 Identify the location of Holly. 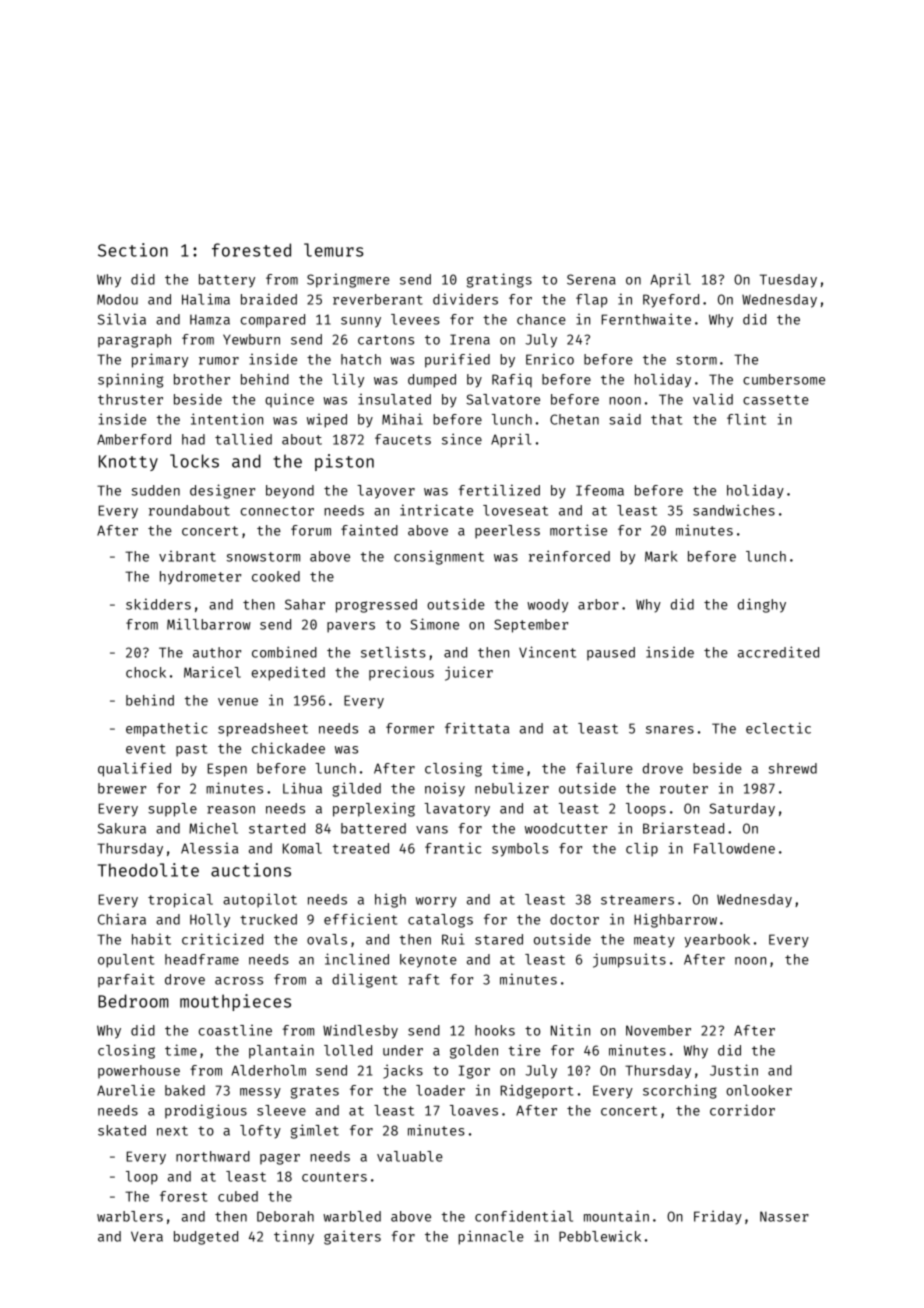
(210, 921).
